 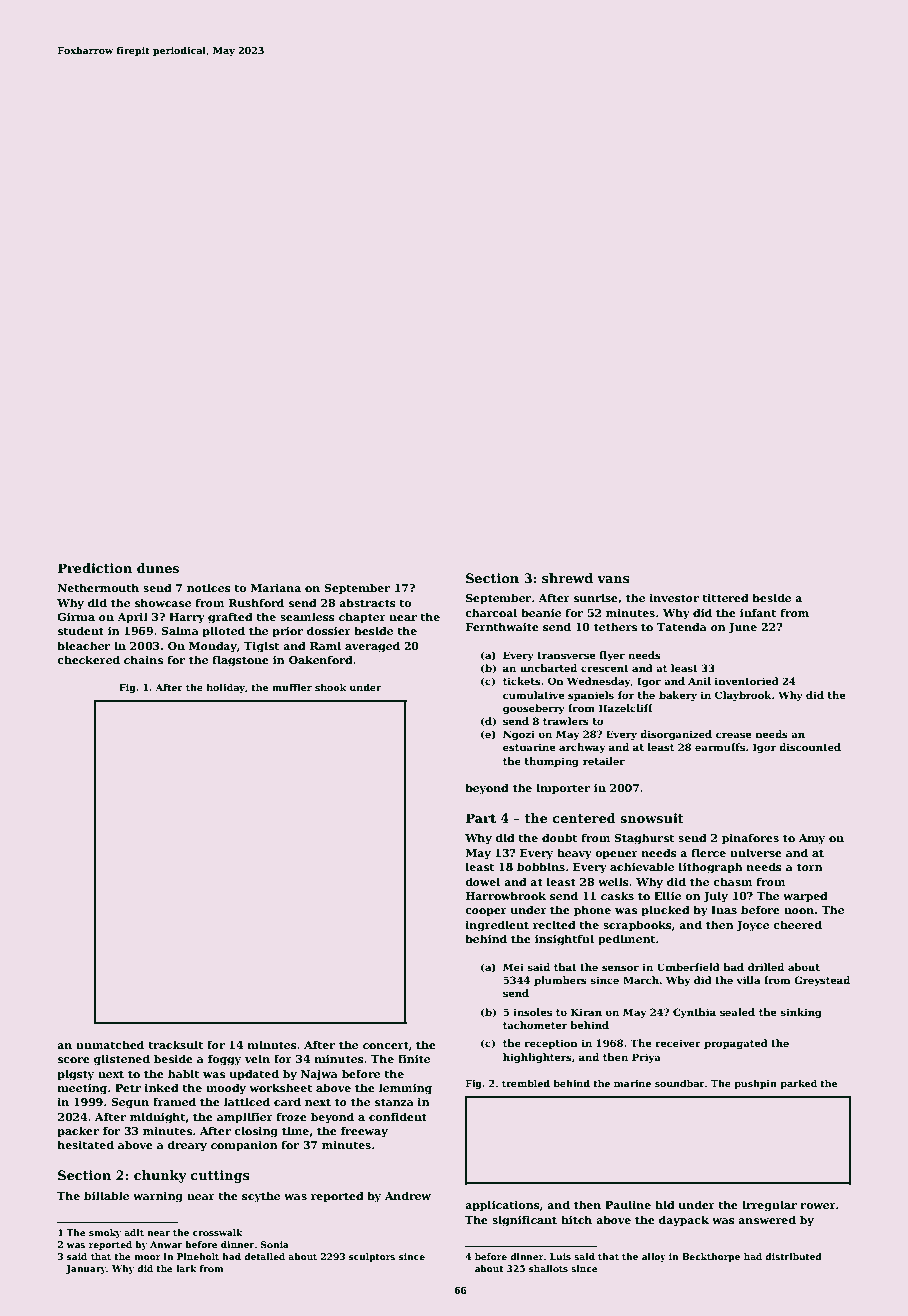 I want to click on discounted, so click(x=810, y=747).
